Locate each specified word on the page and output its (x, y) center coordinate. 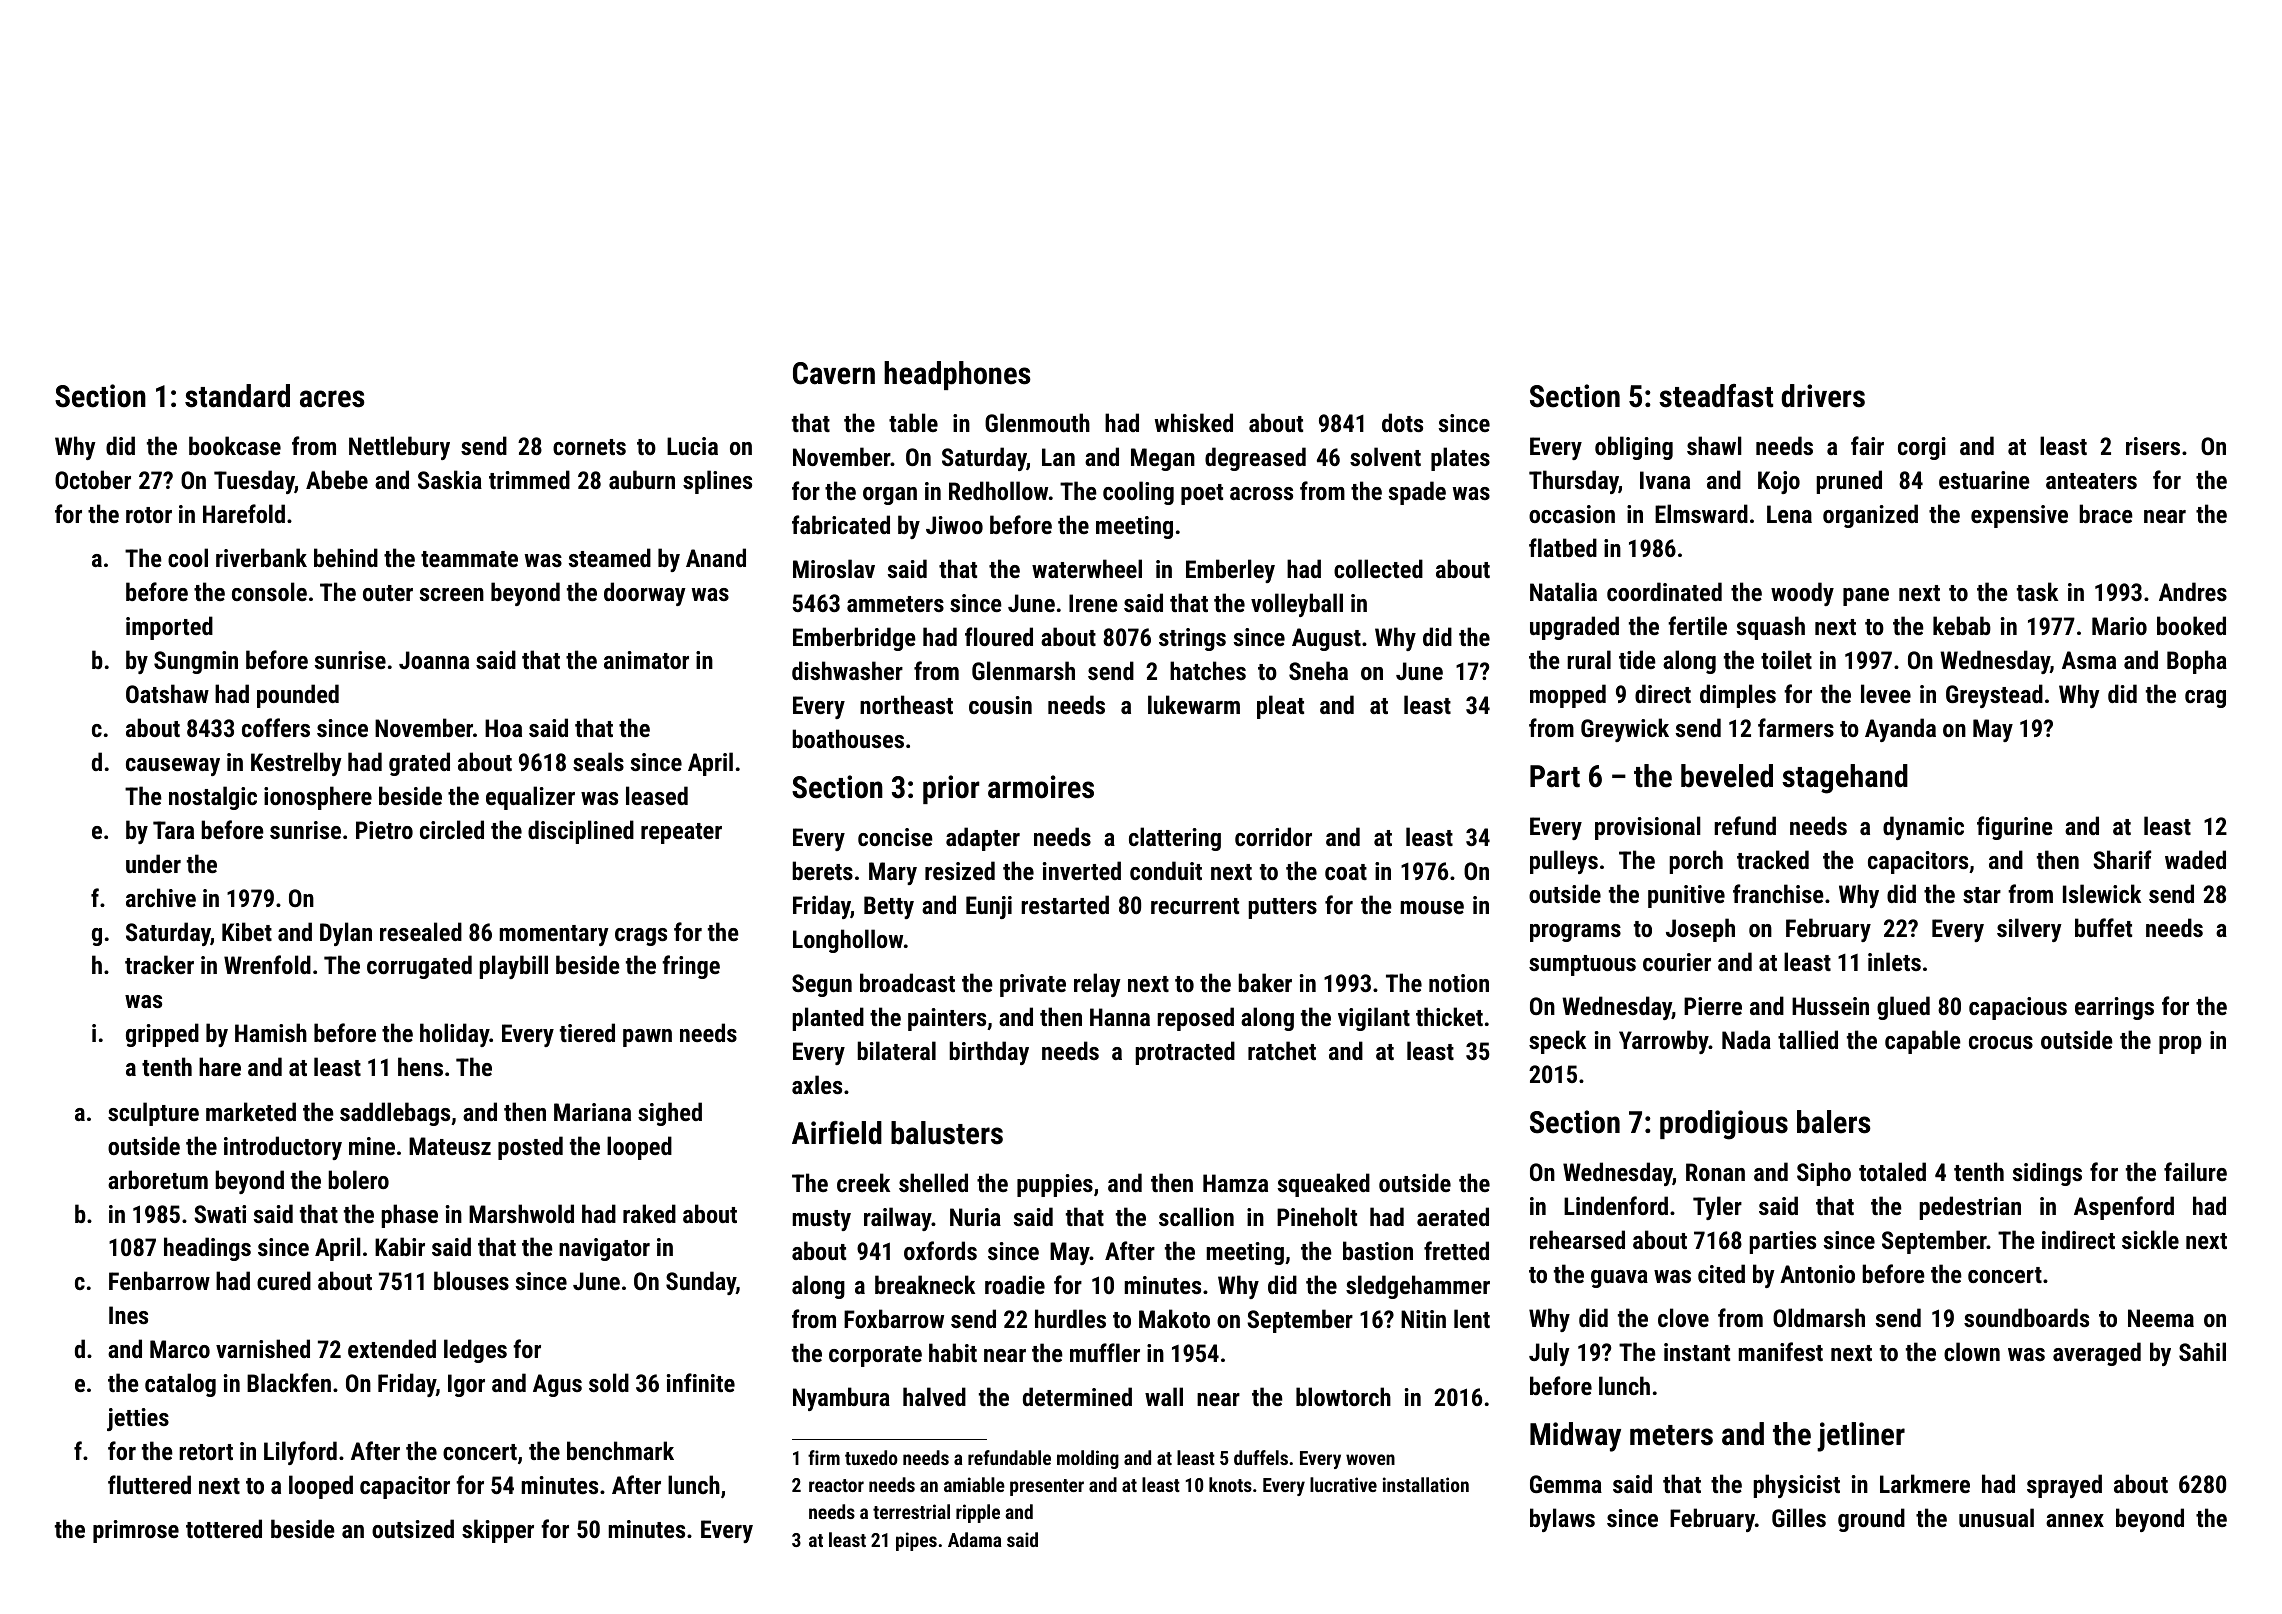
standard (237, 396)
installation (1426, 1484)
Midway (1575, 1437)
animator (646, 660)
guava (1619, 1279)
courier (1677, 962)
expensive (2019, 516)
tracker (159, 964)
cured (284, 1280)
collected (1378, 568)
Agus (557, 1385)
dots (1402, 422)
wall (1164, 1396)
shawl (1714, 445)
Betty (889, 907)
